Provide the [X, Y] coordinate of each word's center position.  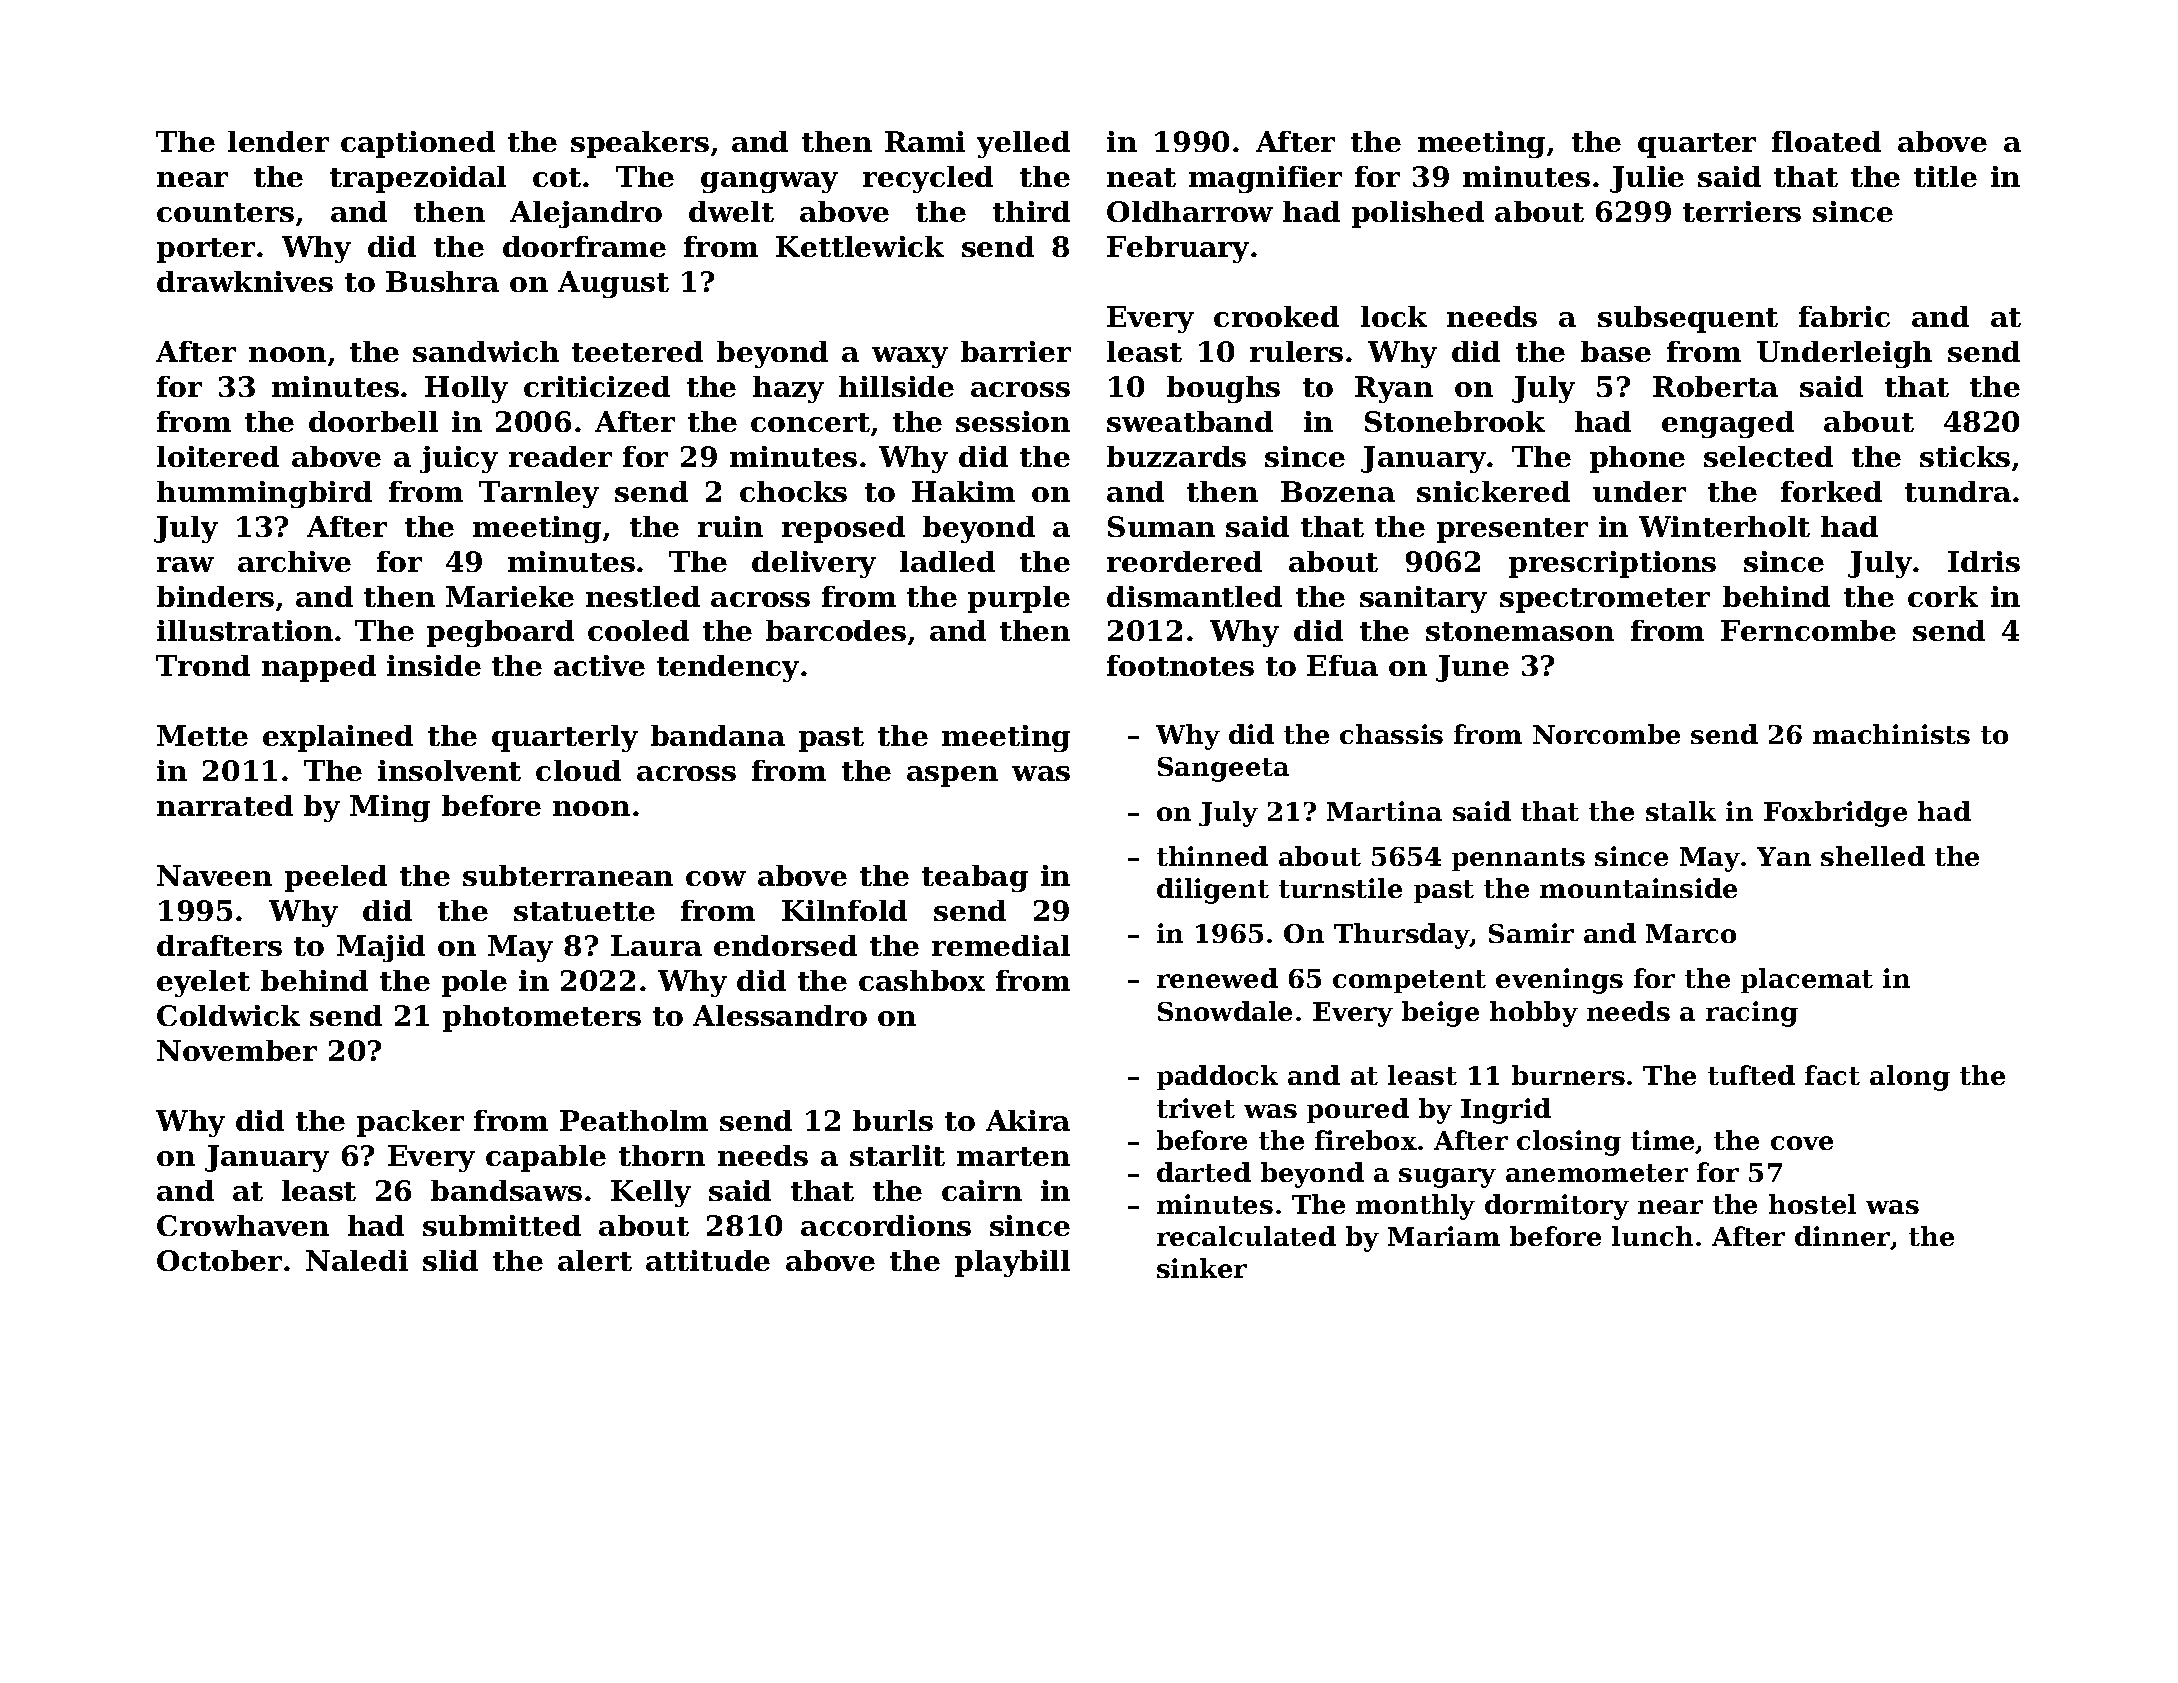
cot [557, 177]
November [237, 1050]
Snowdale [1225, 1011]
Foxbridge [1835, 814]
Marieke [510, 596]
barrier [1016, 351]
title [1945, 176]
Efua [1342, 665]
